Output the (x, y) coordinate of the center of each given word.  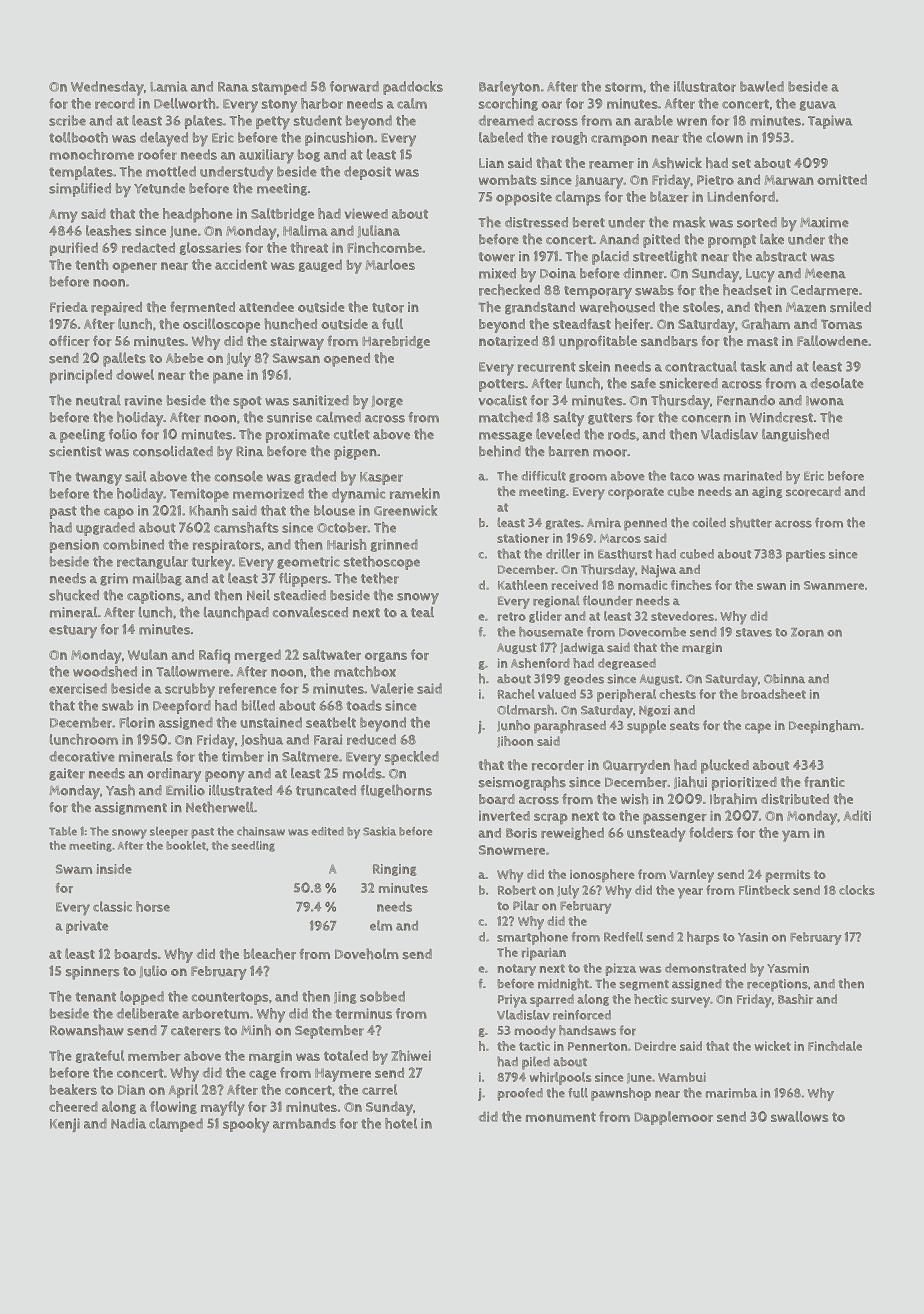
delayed (164, 139)
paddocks (413, 88)
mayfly (223, 1108)
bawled (762, 86)
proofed (520, 1094)
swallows (799, 1116)
